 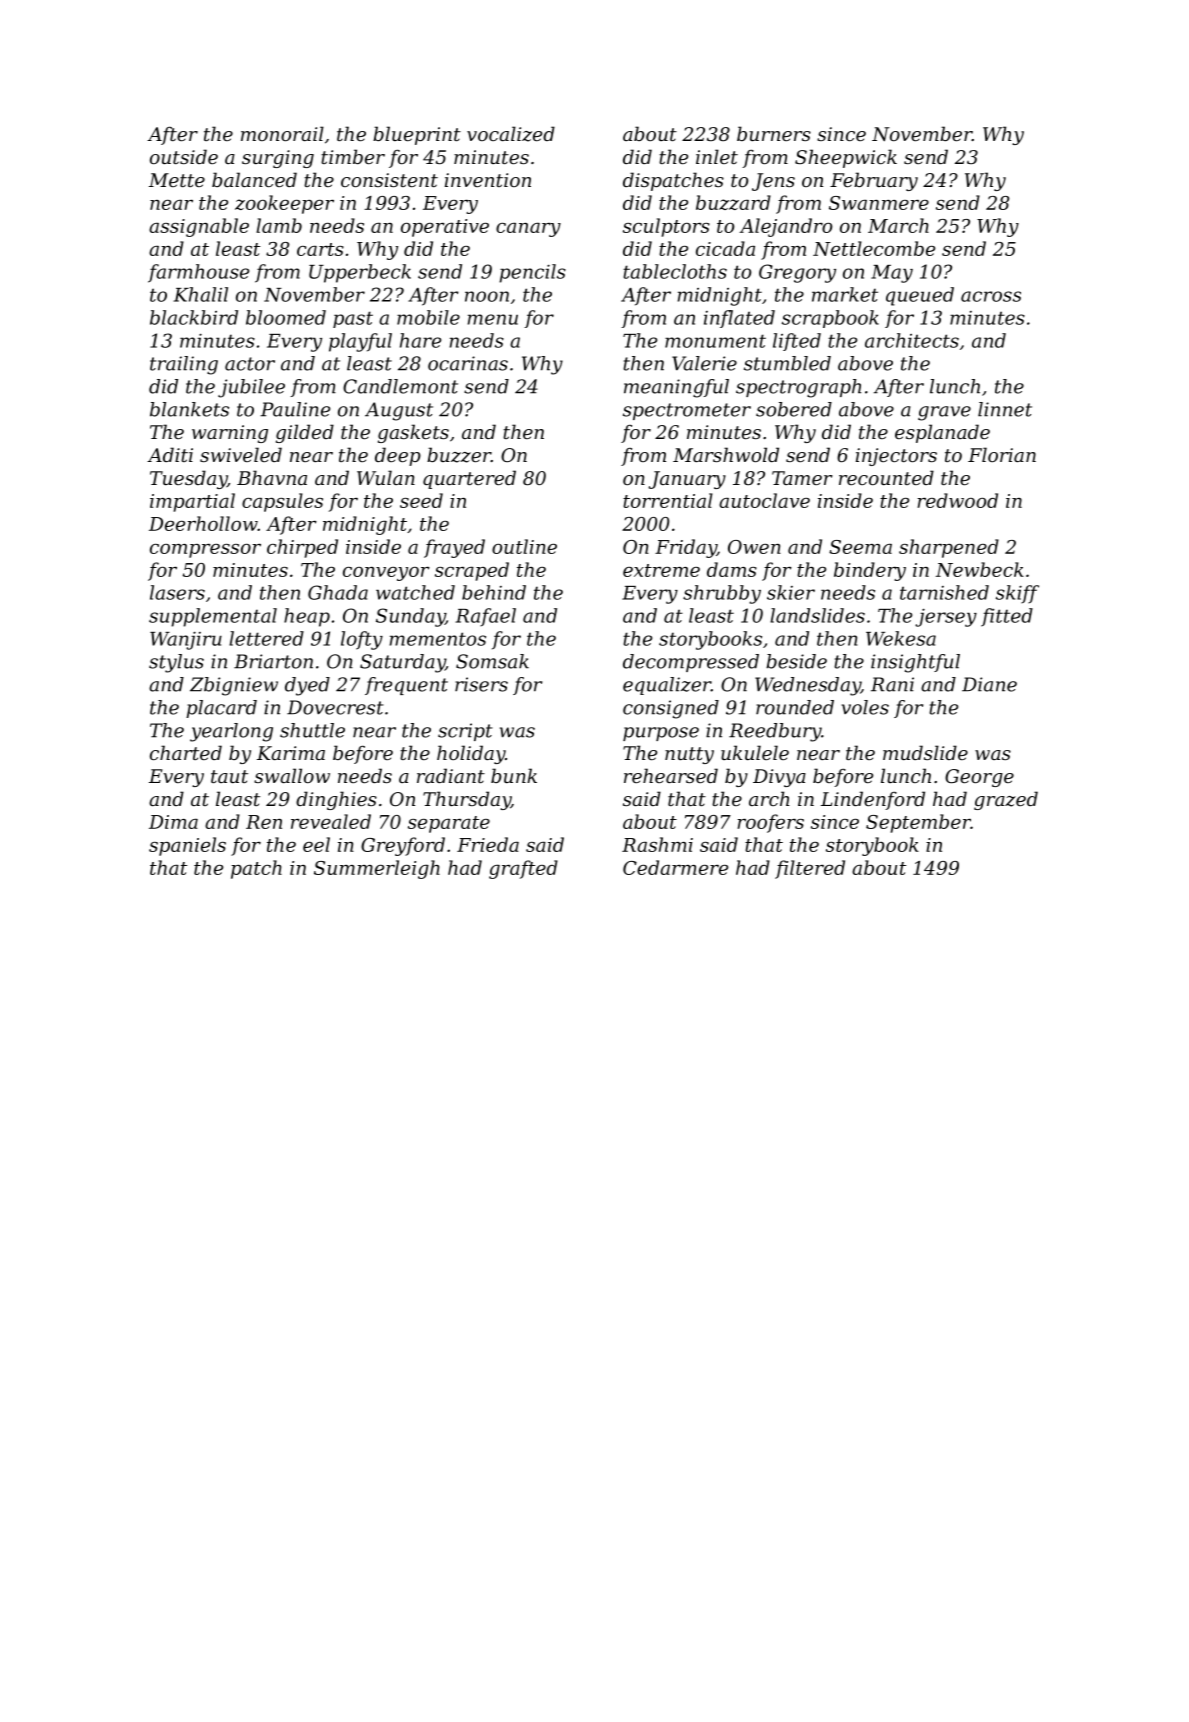 What do you see at coordinates (666, 227) in the page?
I see `sculptors` at bounding box center [666, 227].
